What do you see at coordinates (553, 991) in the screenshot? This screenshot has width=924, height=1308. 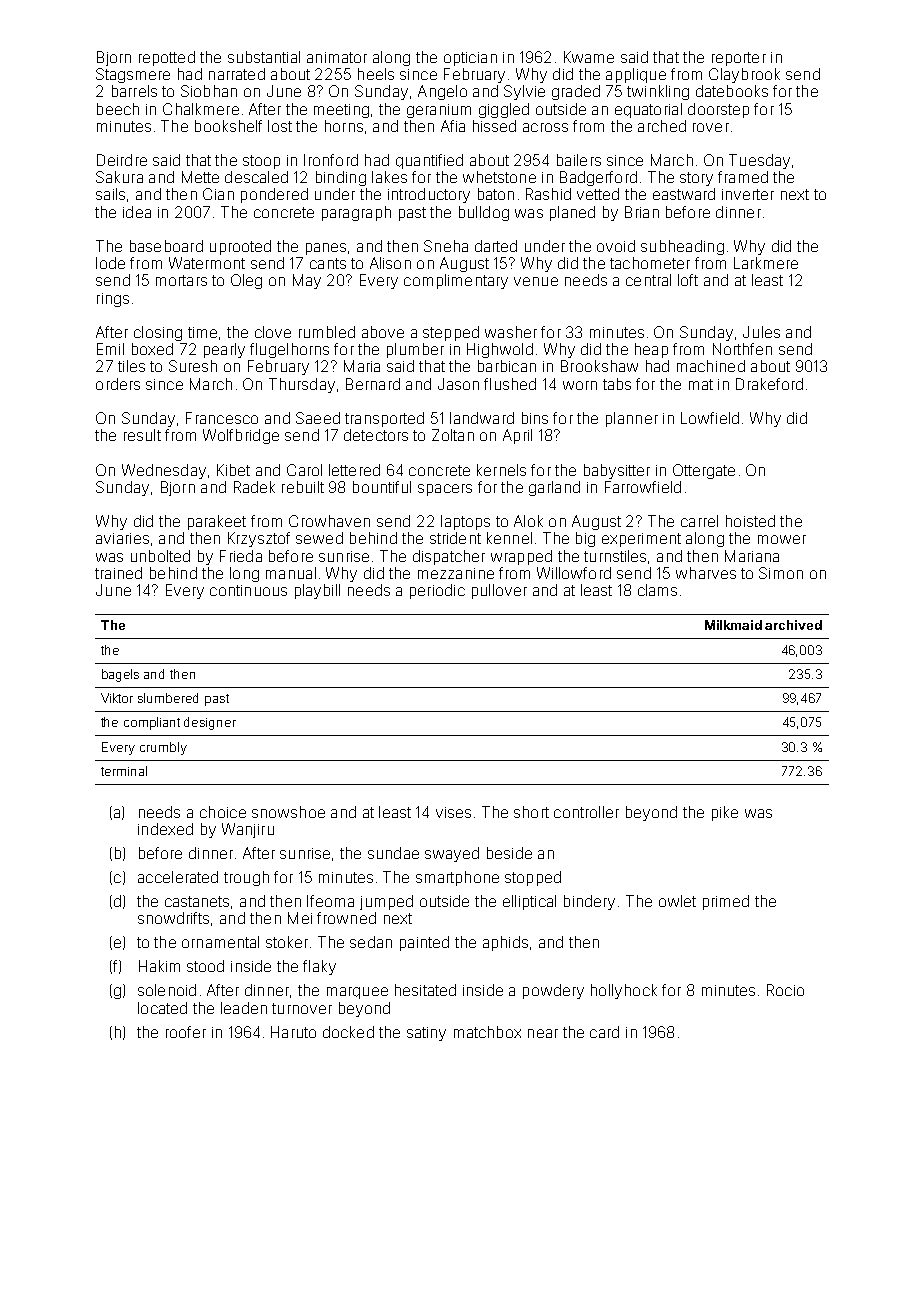 I see `powdery` at bounding box center [553, 991].
